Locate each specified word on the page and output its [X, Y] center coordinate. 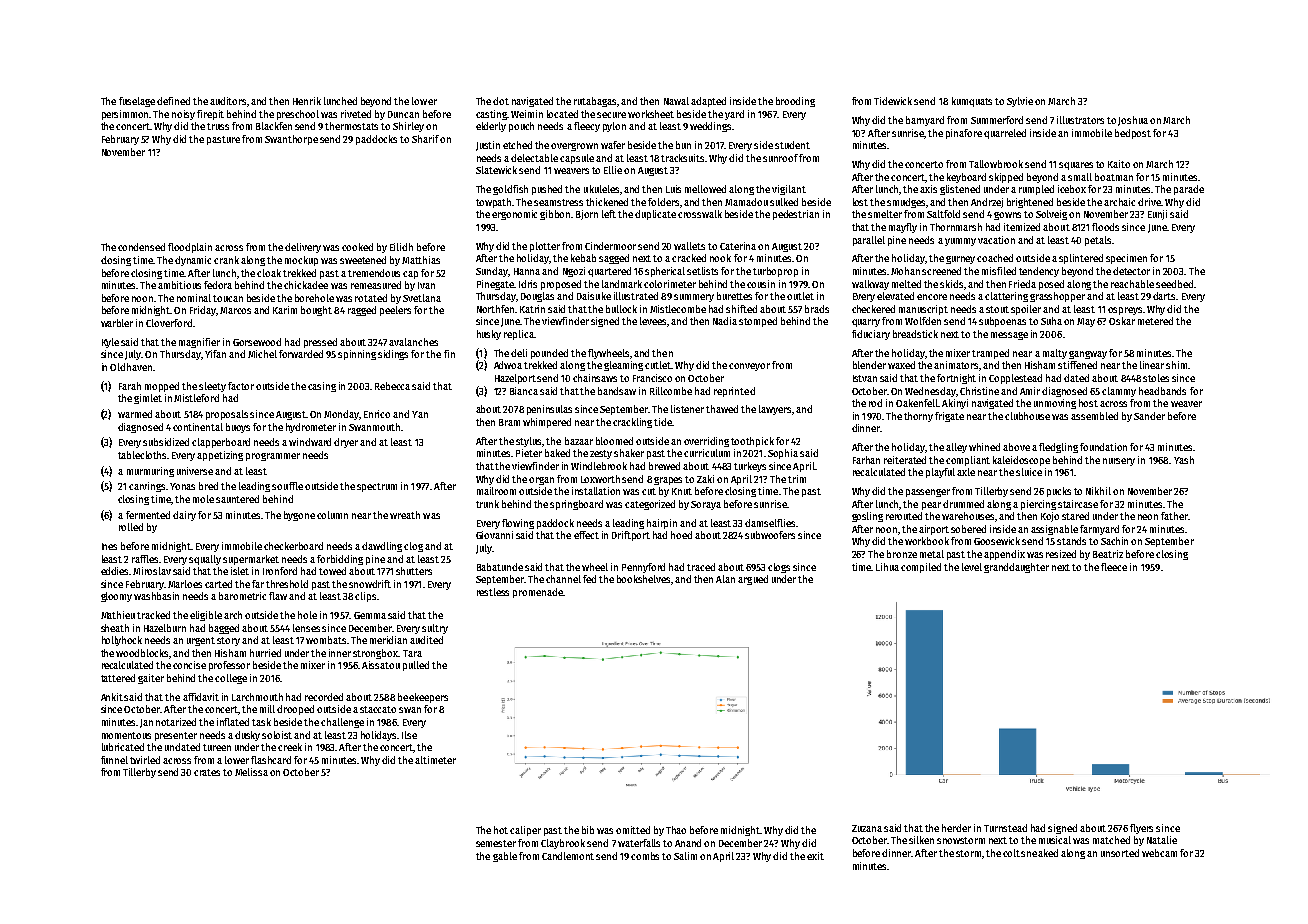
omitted [633, 830]
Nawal [676, 101]
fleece [1114, 567]
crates [207, 772]
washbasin [156, 596]
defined [173, 101]
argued [753, 580]
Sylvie [1020, 102]
